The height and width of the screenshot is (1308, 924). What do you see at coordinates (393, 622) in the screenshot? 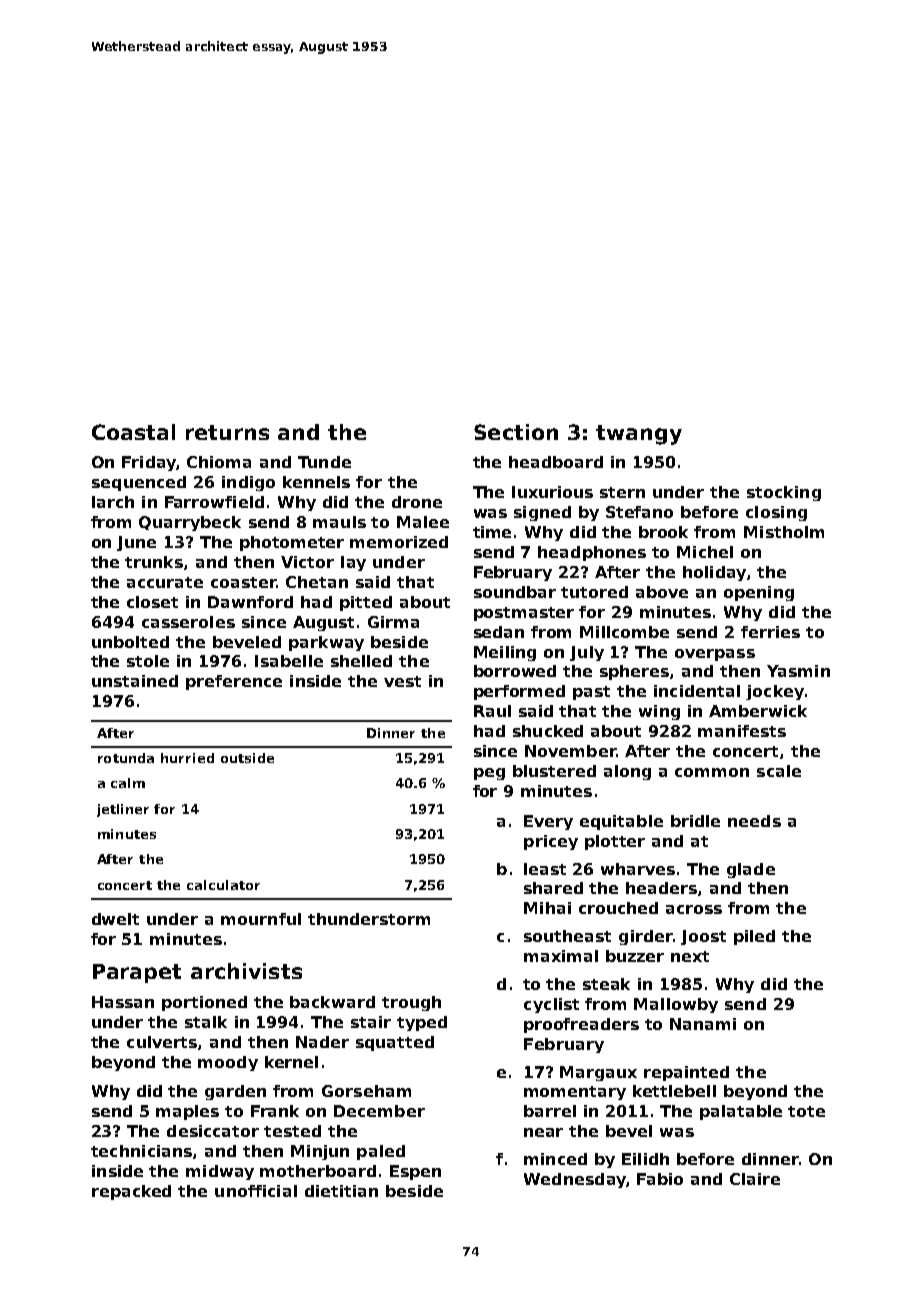
I see `Girma` at bounding box center [393, 622].
